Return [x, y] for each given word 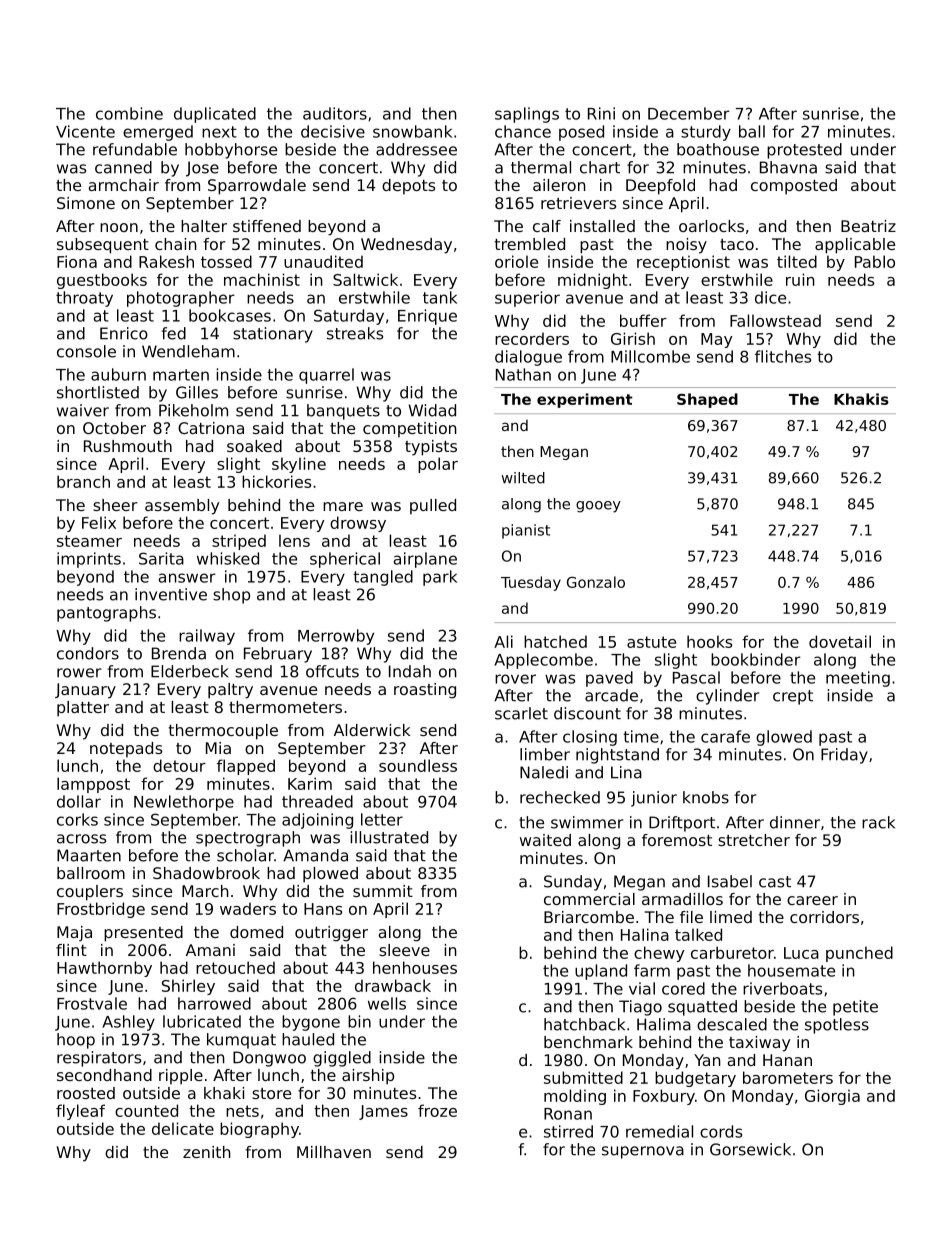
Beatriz [868, 226]
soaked [254, 446]
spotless [837, 1026]
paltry [230, 691]
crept [793, 697]
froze [437, 1110]
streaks [355, 333]
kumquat [241, 1041]
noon [119, 227]
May [716, 340]
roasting [425, 691]
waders [248, 908]
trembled [530, 244]
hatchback [584, 1024]
